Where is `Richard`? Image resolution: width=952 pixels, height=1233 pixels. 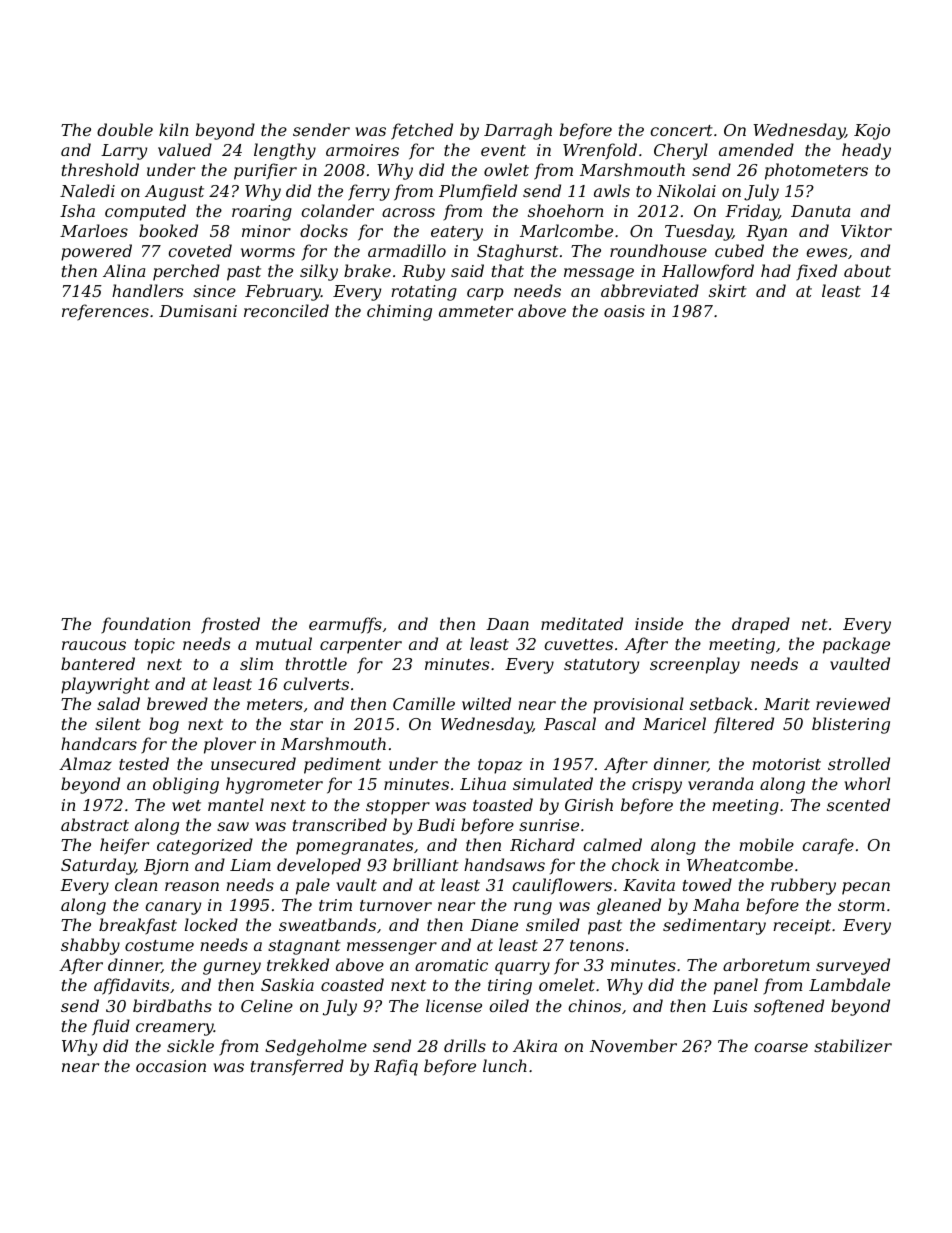
Richard is located at coordinates (542, 844).
